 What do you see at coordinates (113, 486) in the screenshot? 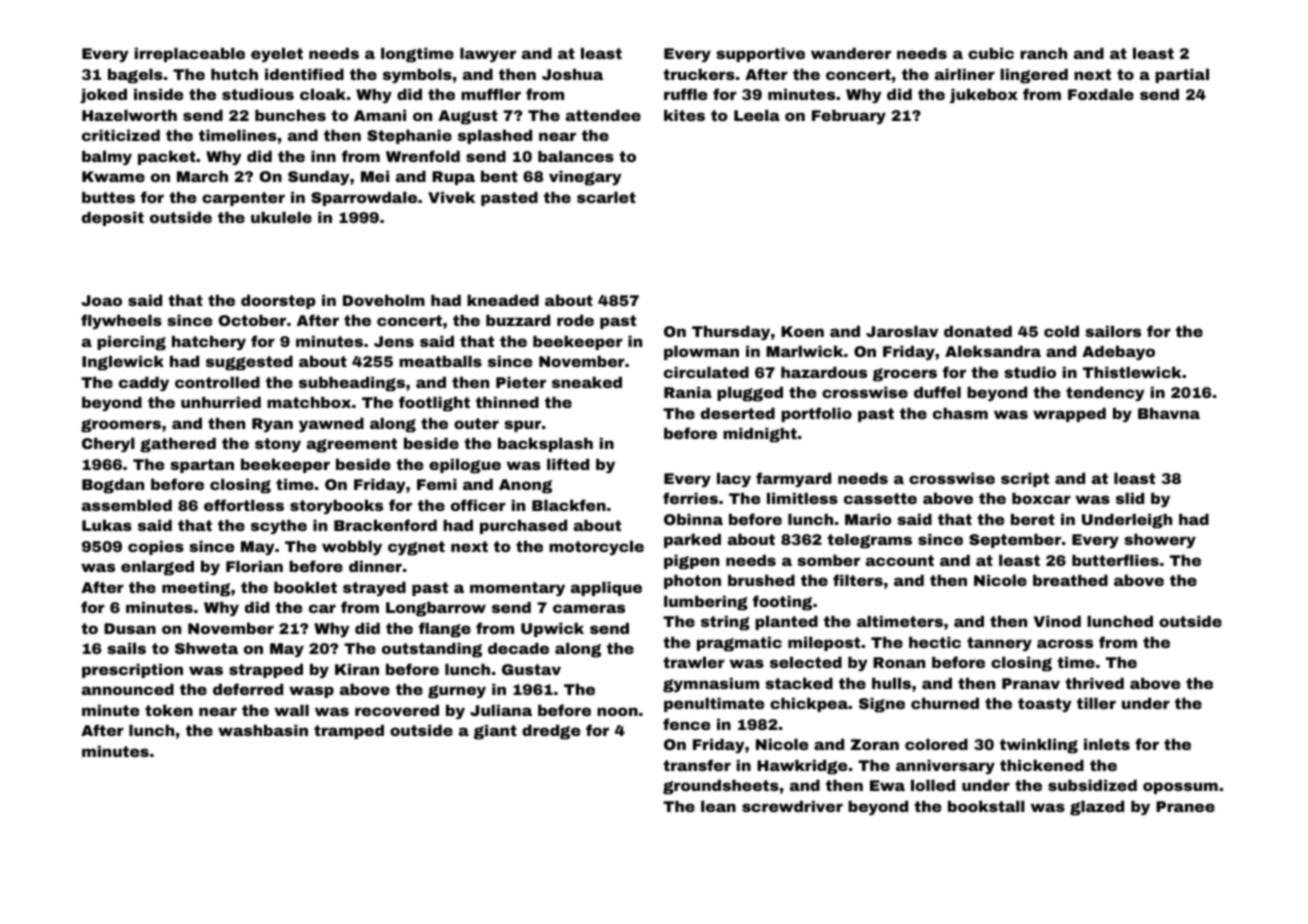
I see `Bogdan` at bounding box center [113, 486].
